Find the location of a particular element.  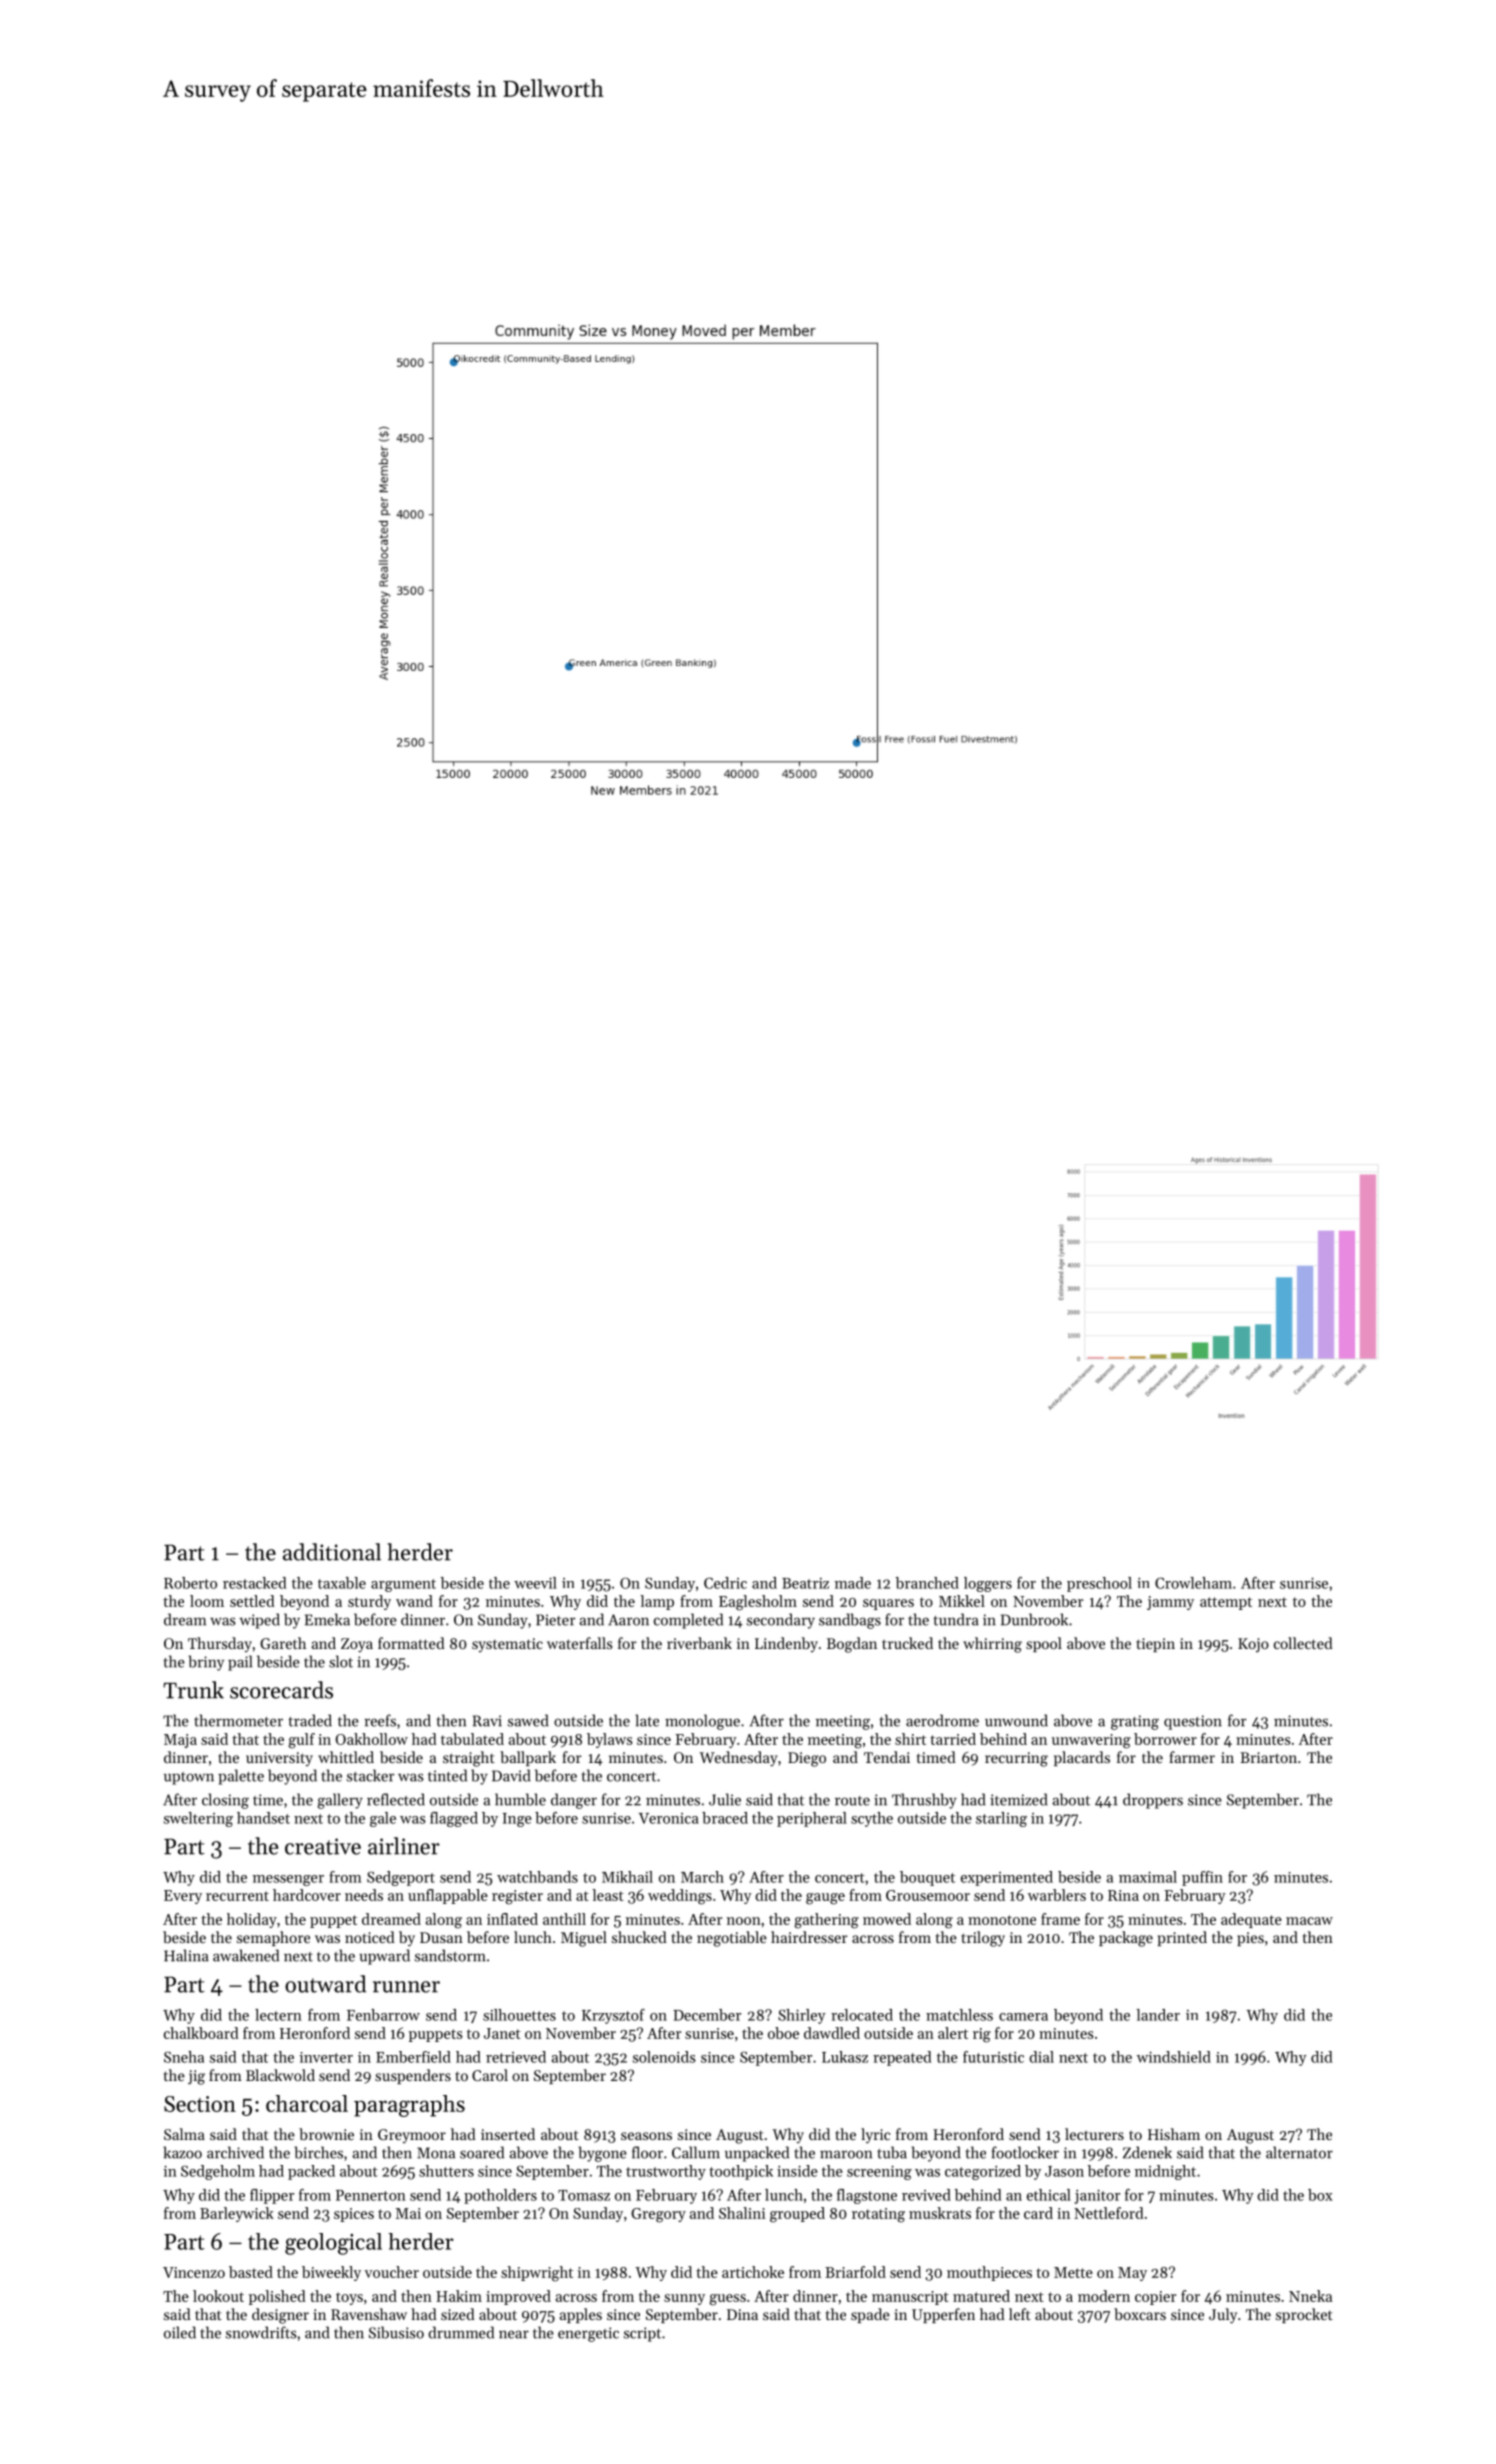

energetic is located at coordinates (588, 2334).
